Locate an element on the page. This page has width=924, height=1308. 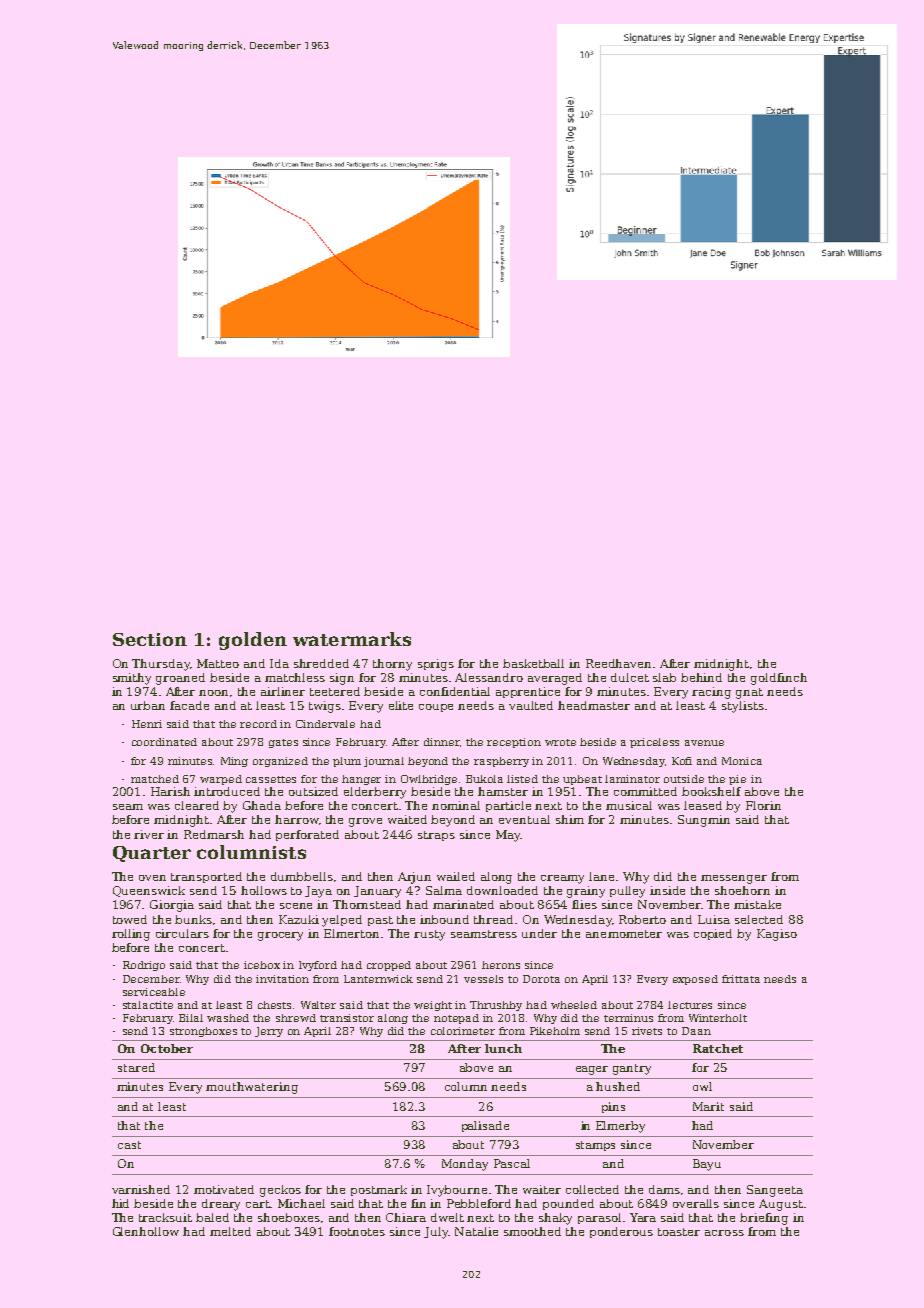
Pikeholm is located at coordinates (555, 1031).
